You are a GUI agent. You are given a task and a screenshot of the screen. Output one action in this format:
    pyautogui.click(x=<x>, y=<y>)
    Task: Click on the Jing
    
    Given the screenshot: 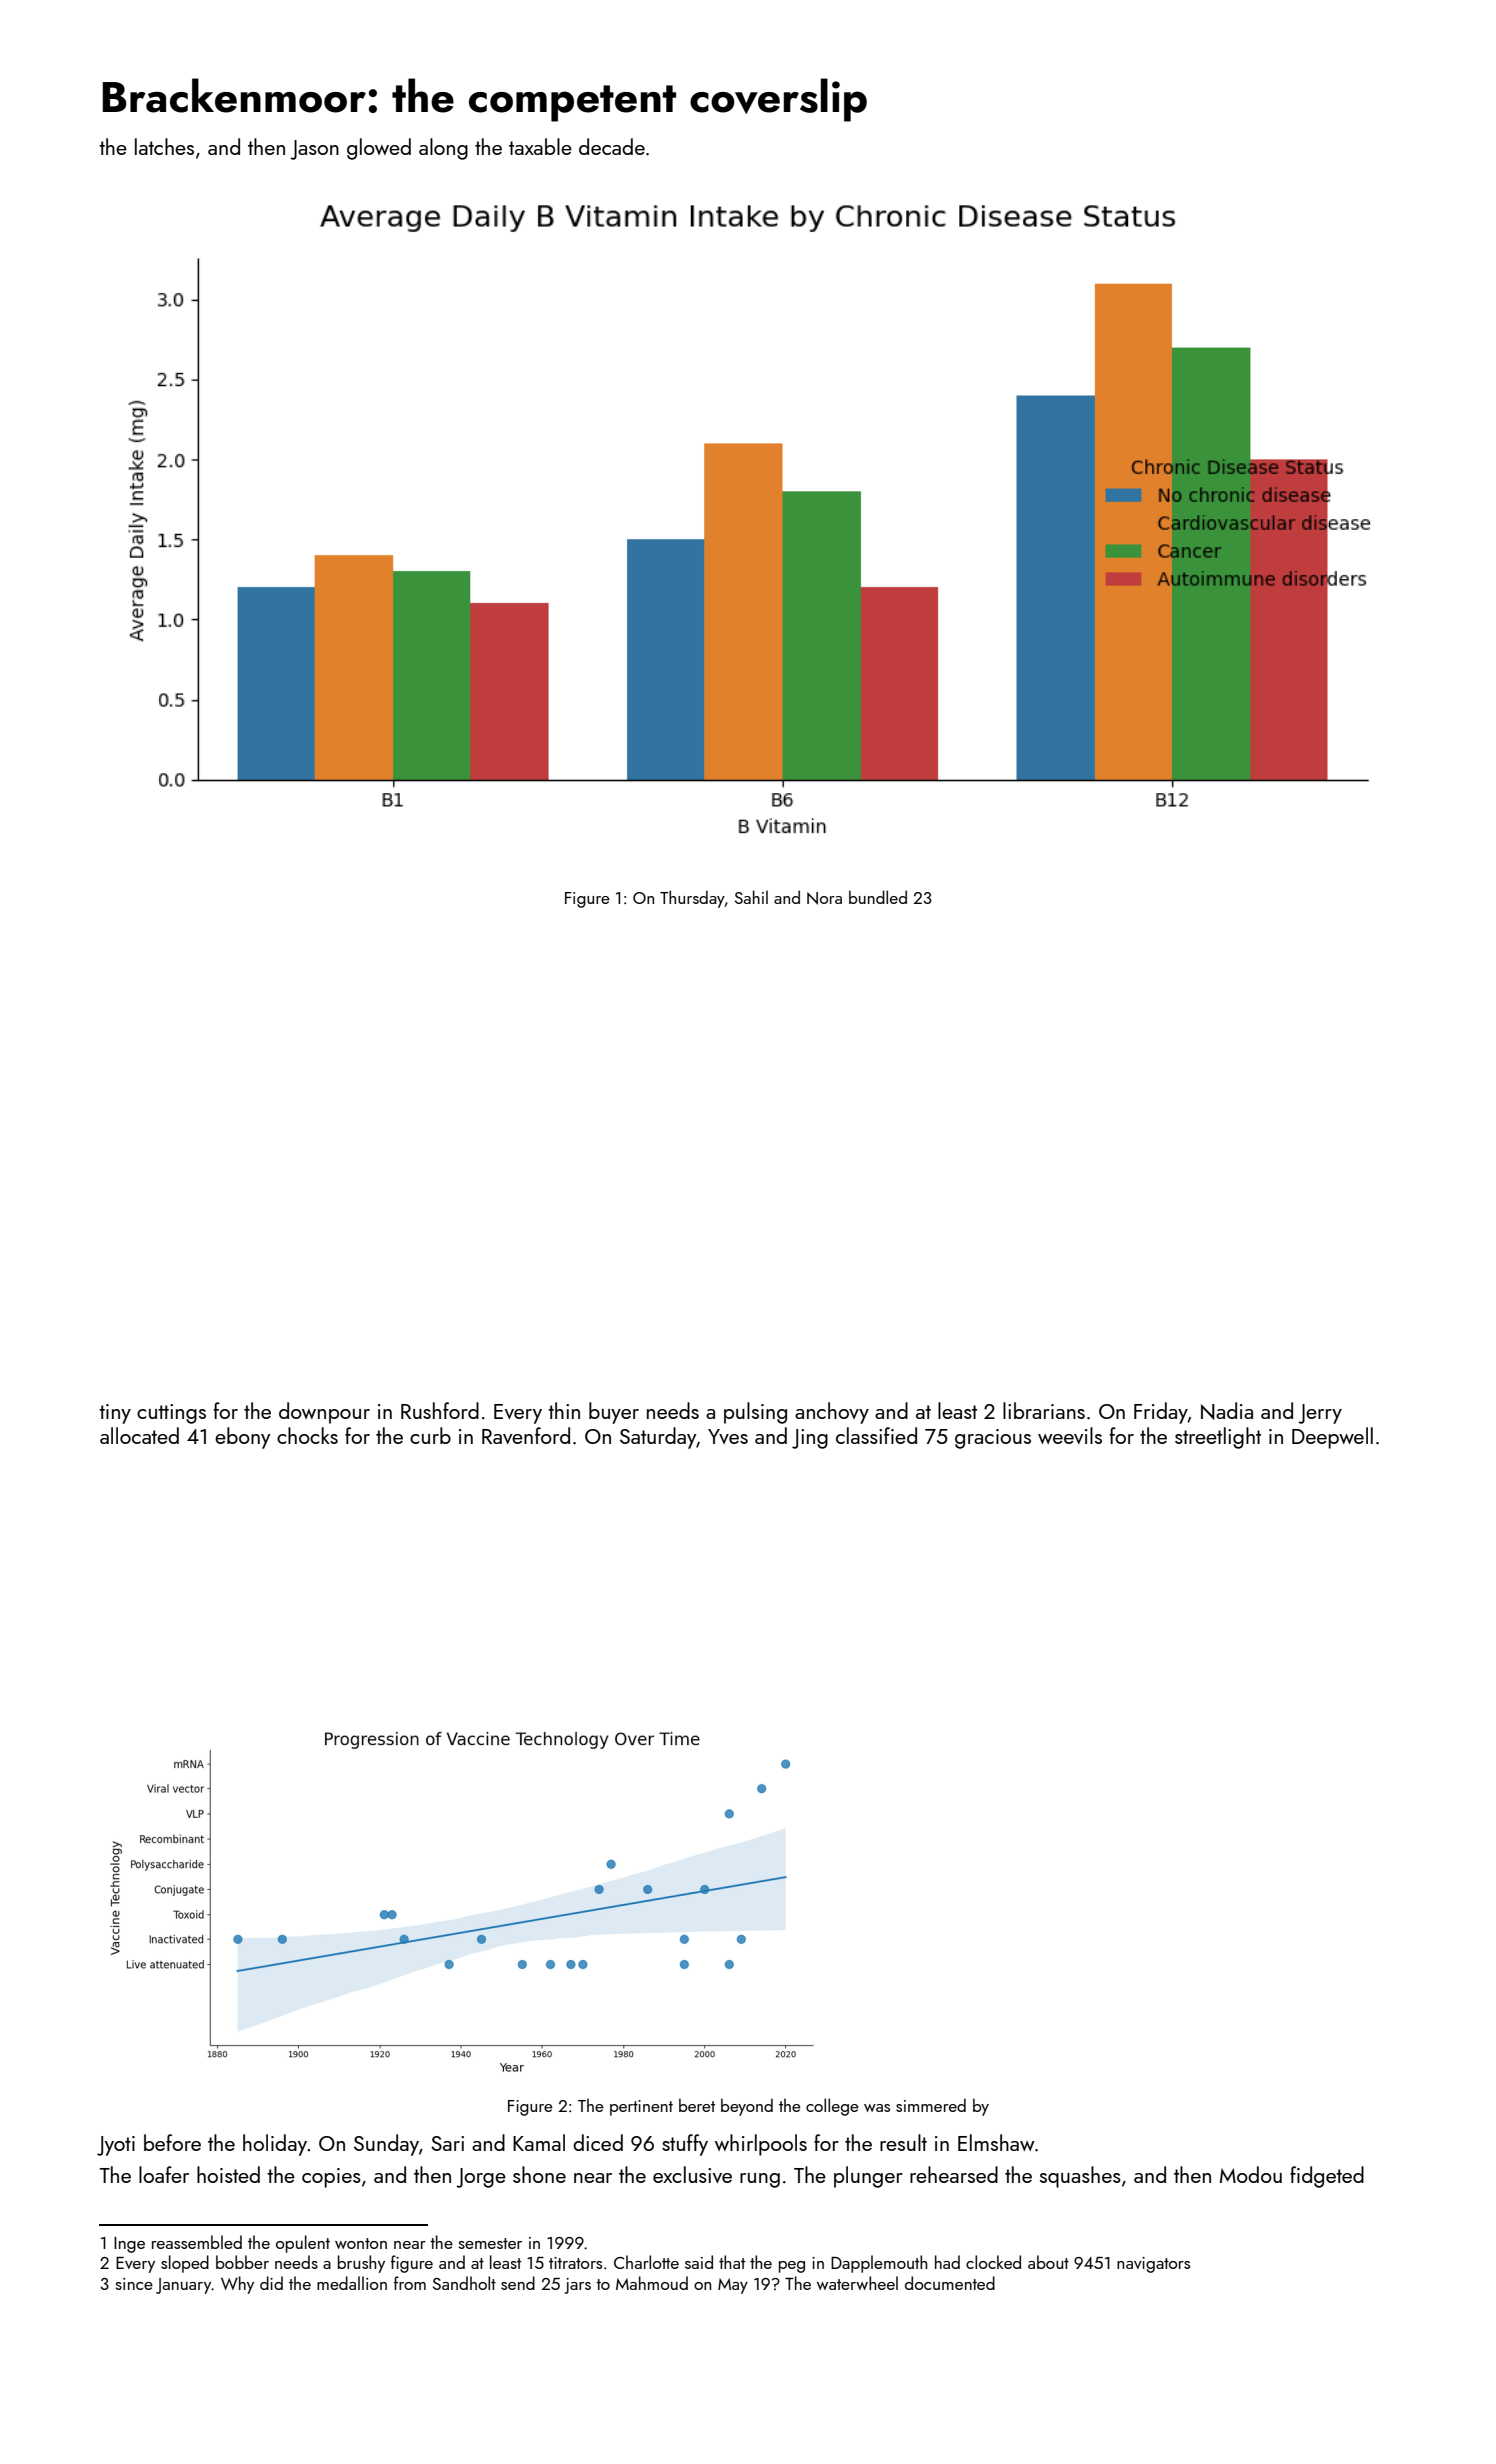 What is the action you would take?
    pyautogui.click(x=810, y=1439)
